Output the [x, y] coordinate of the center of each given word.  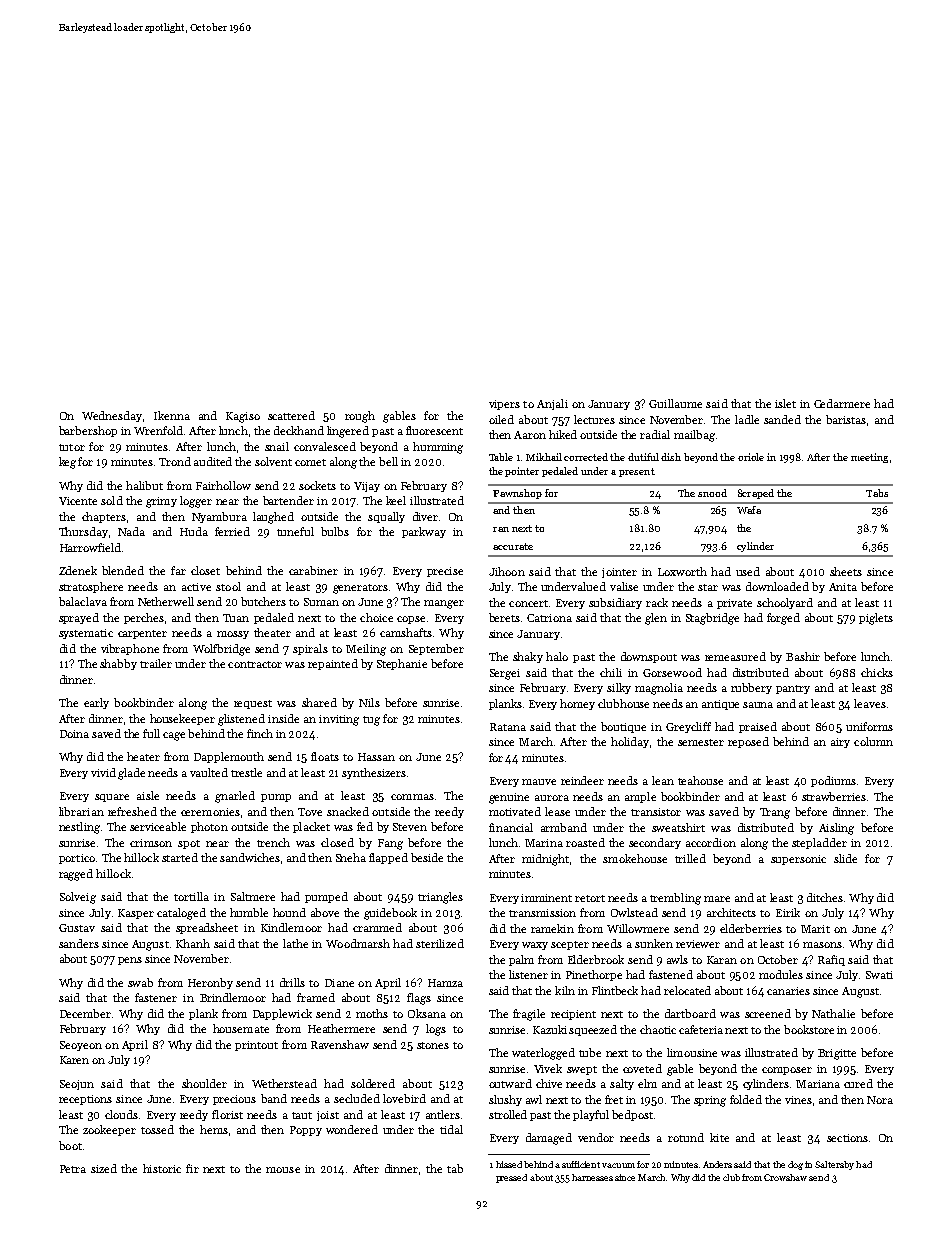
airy [840, 743]
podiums [833, 781]
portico [77, 859]
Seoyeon [81, 1046]
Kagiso [243, 417]
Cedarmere [842, 403]
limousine [692, 1052]
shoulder [204, 1083]
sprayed [79, 618]
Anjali [552, 404]
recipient [573, 1015]
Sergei [505, 674]
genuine [509, 798]
